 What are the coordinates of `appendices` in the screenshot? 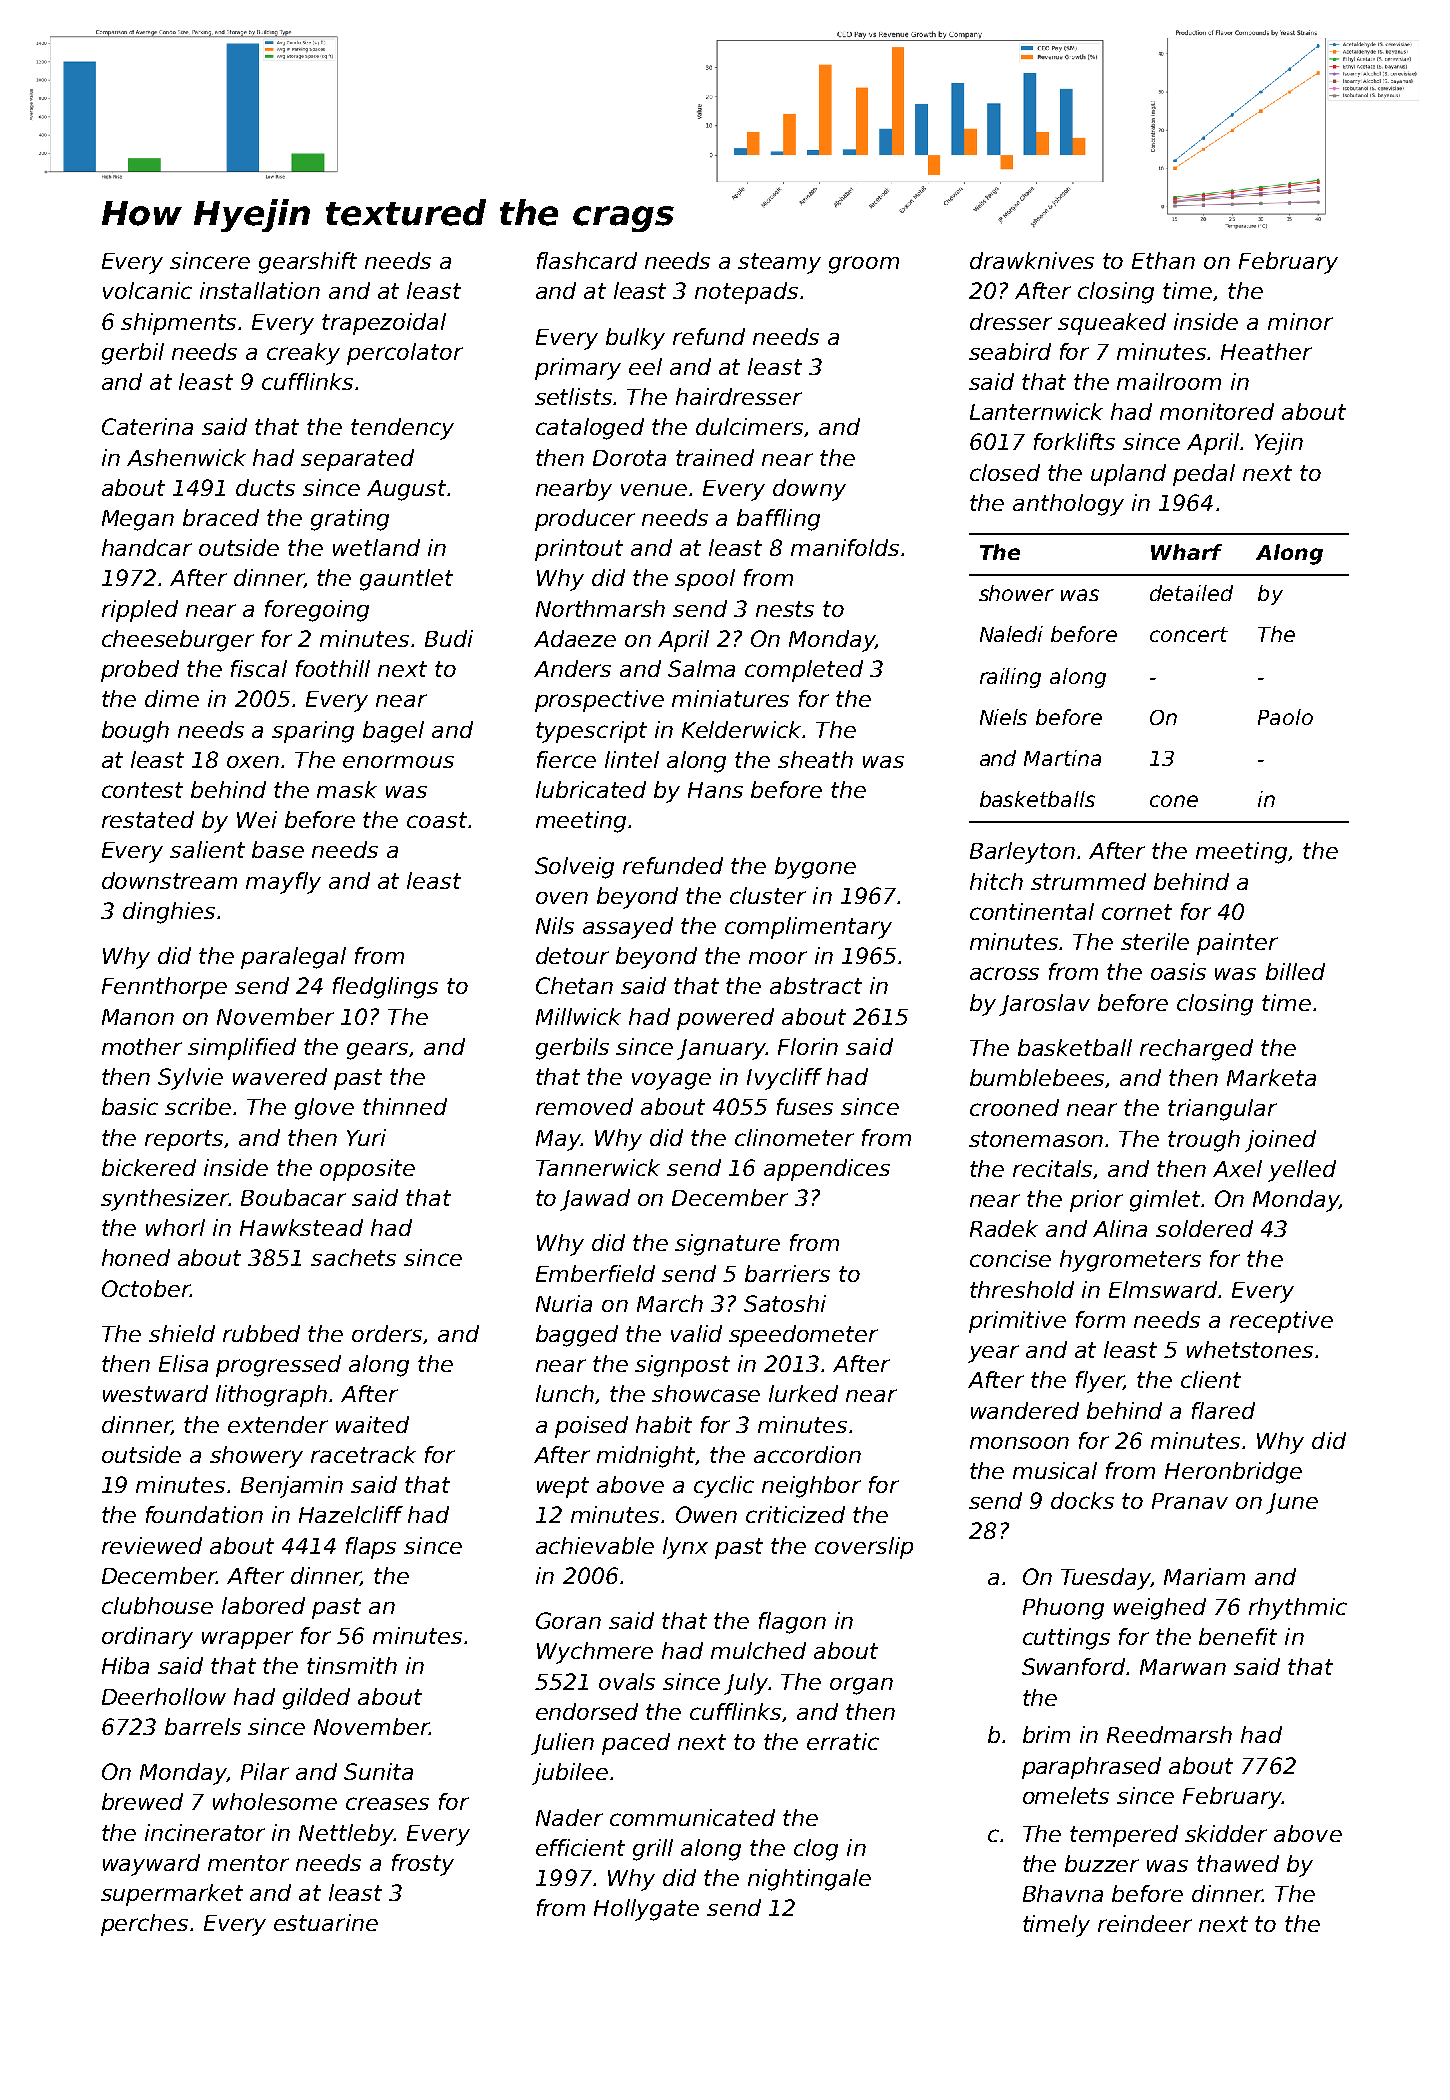 It's located at (827, 1170).
